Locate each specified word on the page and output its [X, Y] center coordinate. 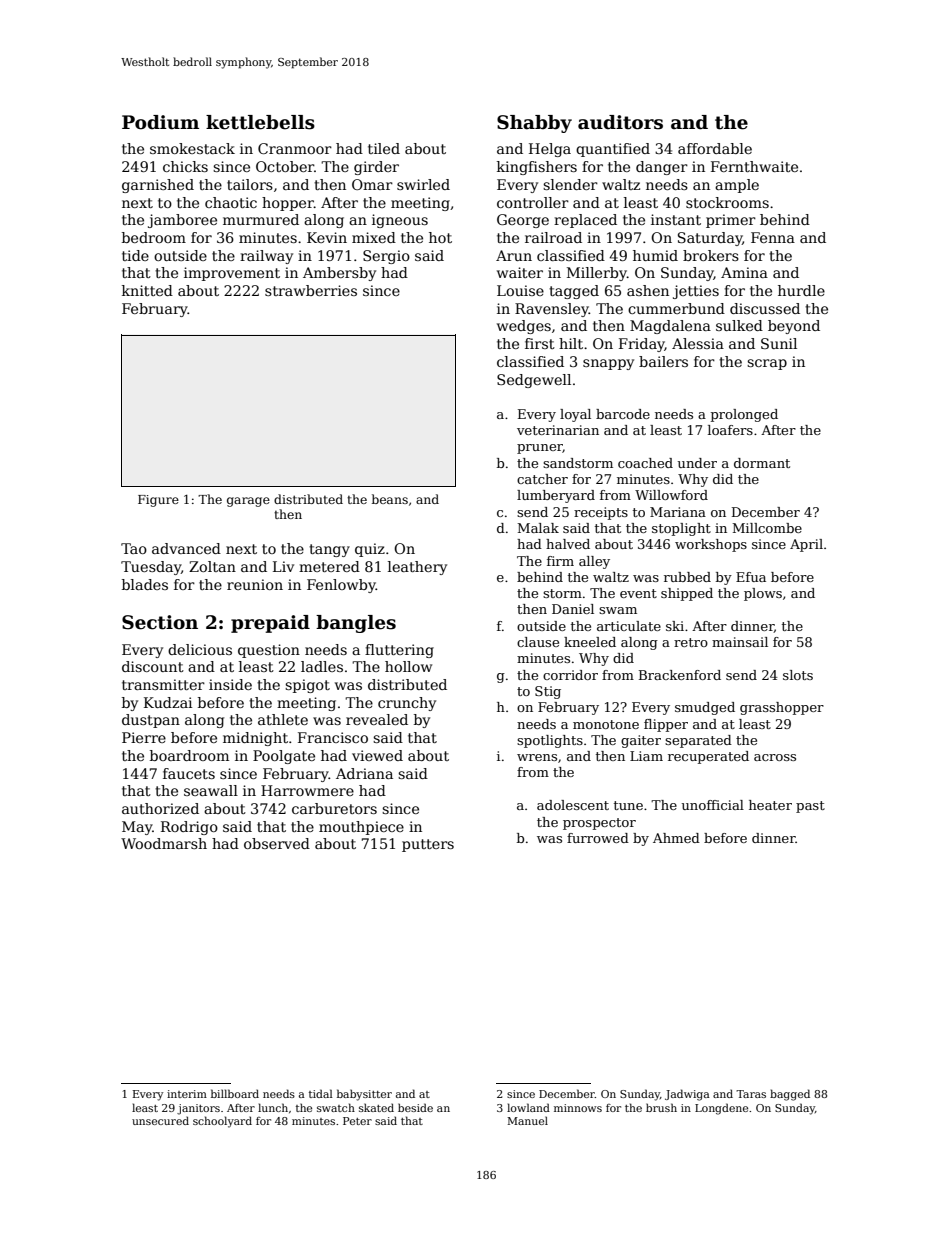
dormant [762, 463]
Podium [160, 122]
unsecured [160, 1120]
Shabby [534, 124]
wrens [537, 757]
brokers [711, 255]
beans [390, 499]
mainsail [740, 642]
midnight [255, 739]
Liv [283, 566]
